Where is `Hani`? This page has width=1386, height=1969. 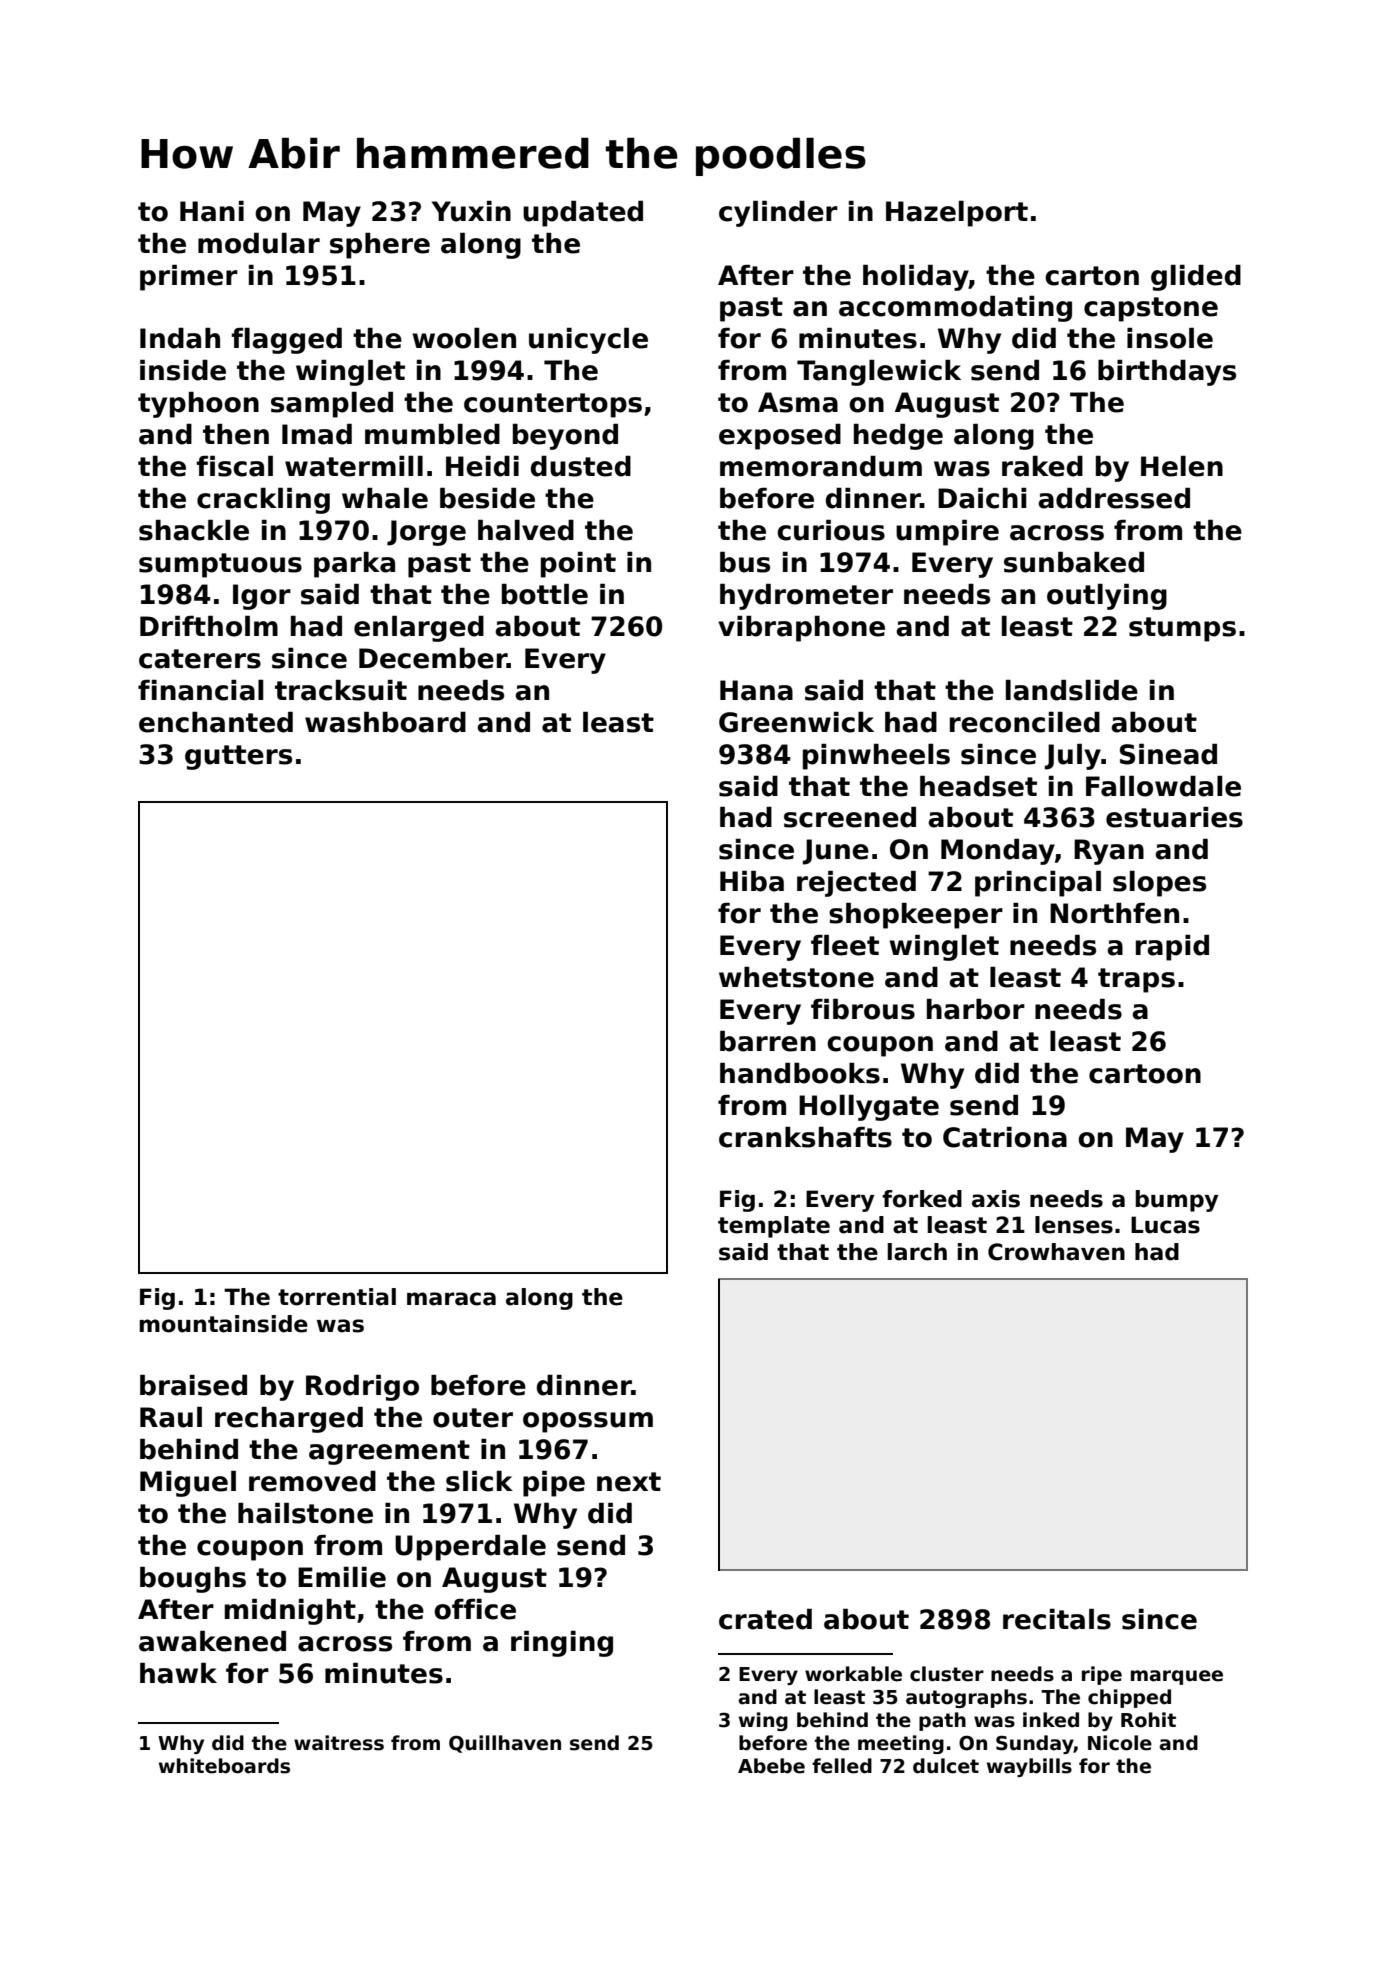 Hani is located at coordinates (212, 211).
